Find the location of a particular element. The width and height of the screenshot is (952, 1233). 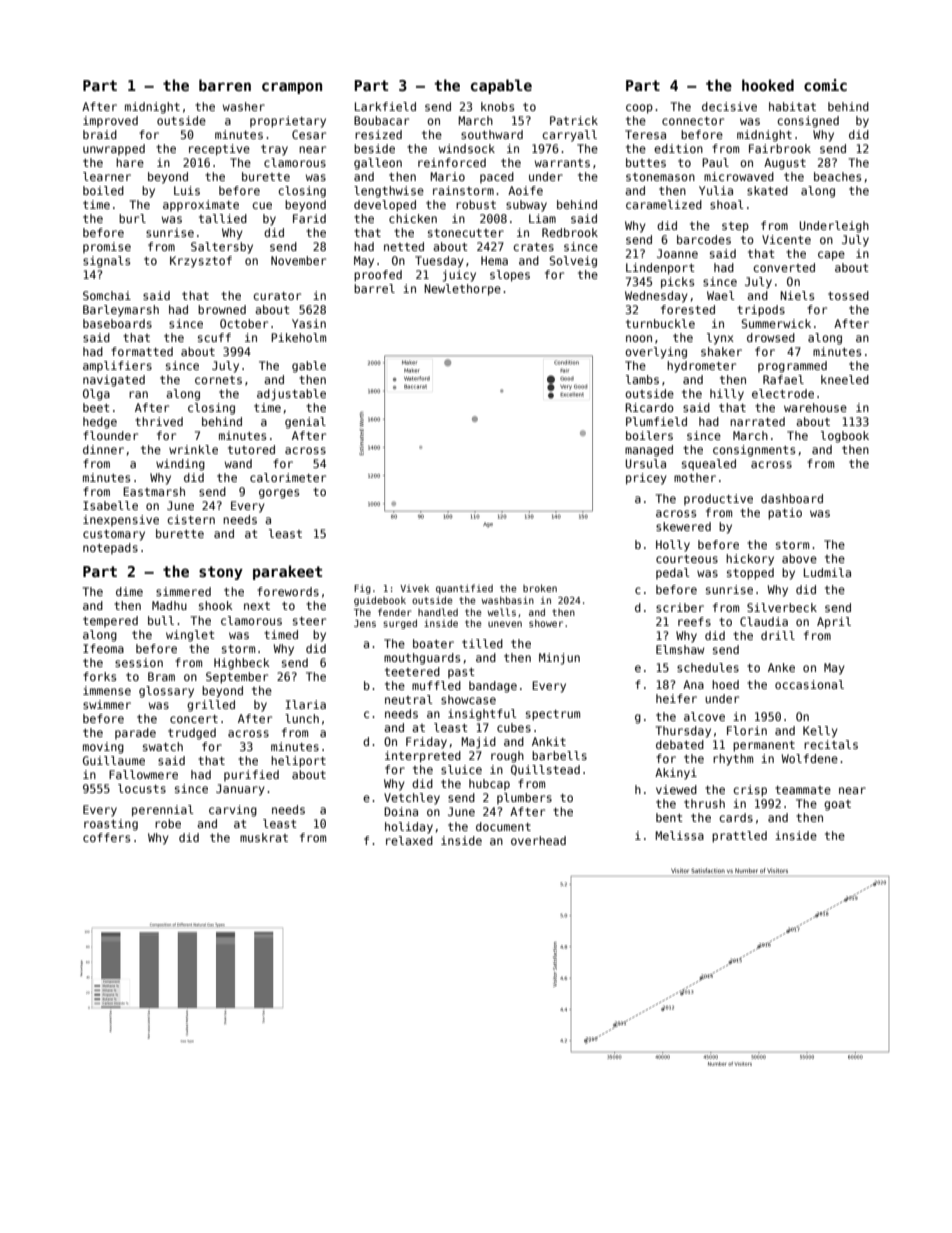

Doina is located at coordinates (401, 811).
